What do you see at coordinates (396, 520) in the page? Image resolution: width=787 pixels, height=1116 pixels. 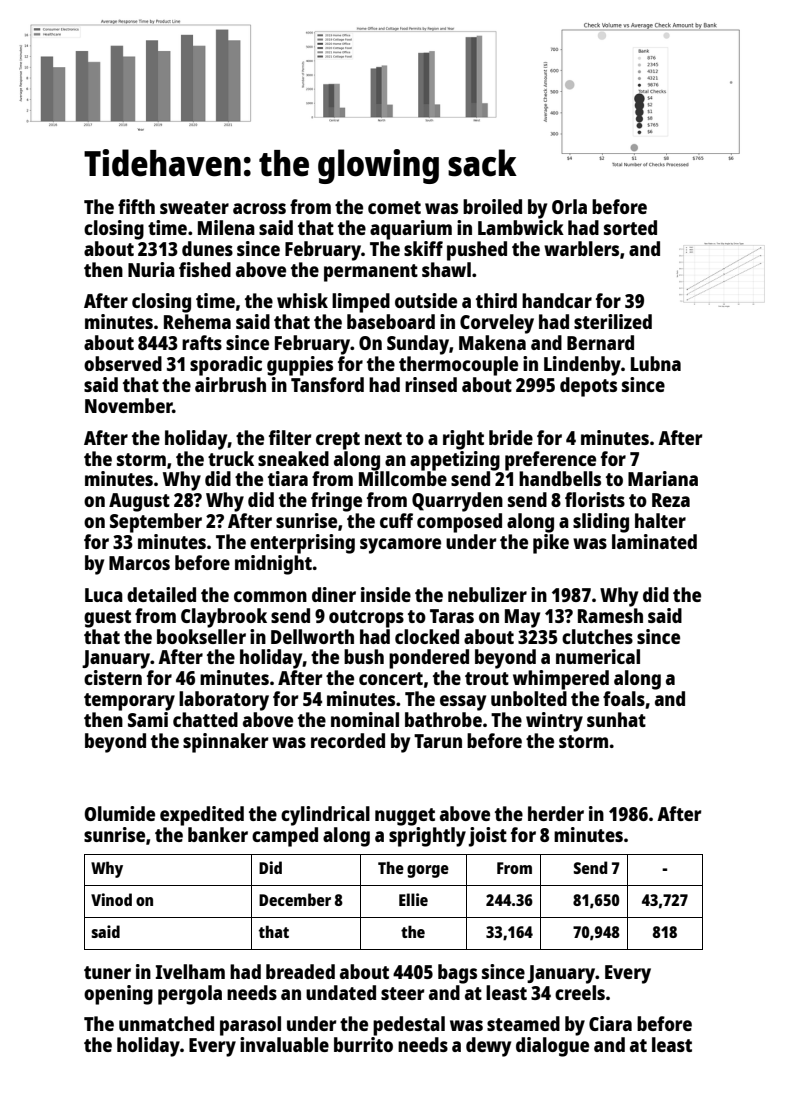 I see `cuff` at bounding box center [396, 520].
